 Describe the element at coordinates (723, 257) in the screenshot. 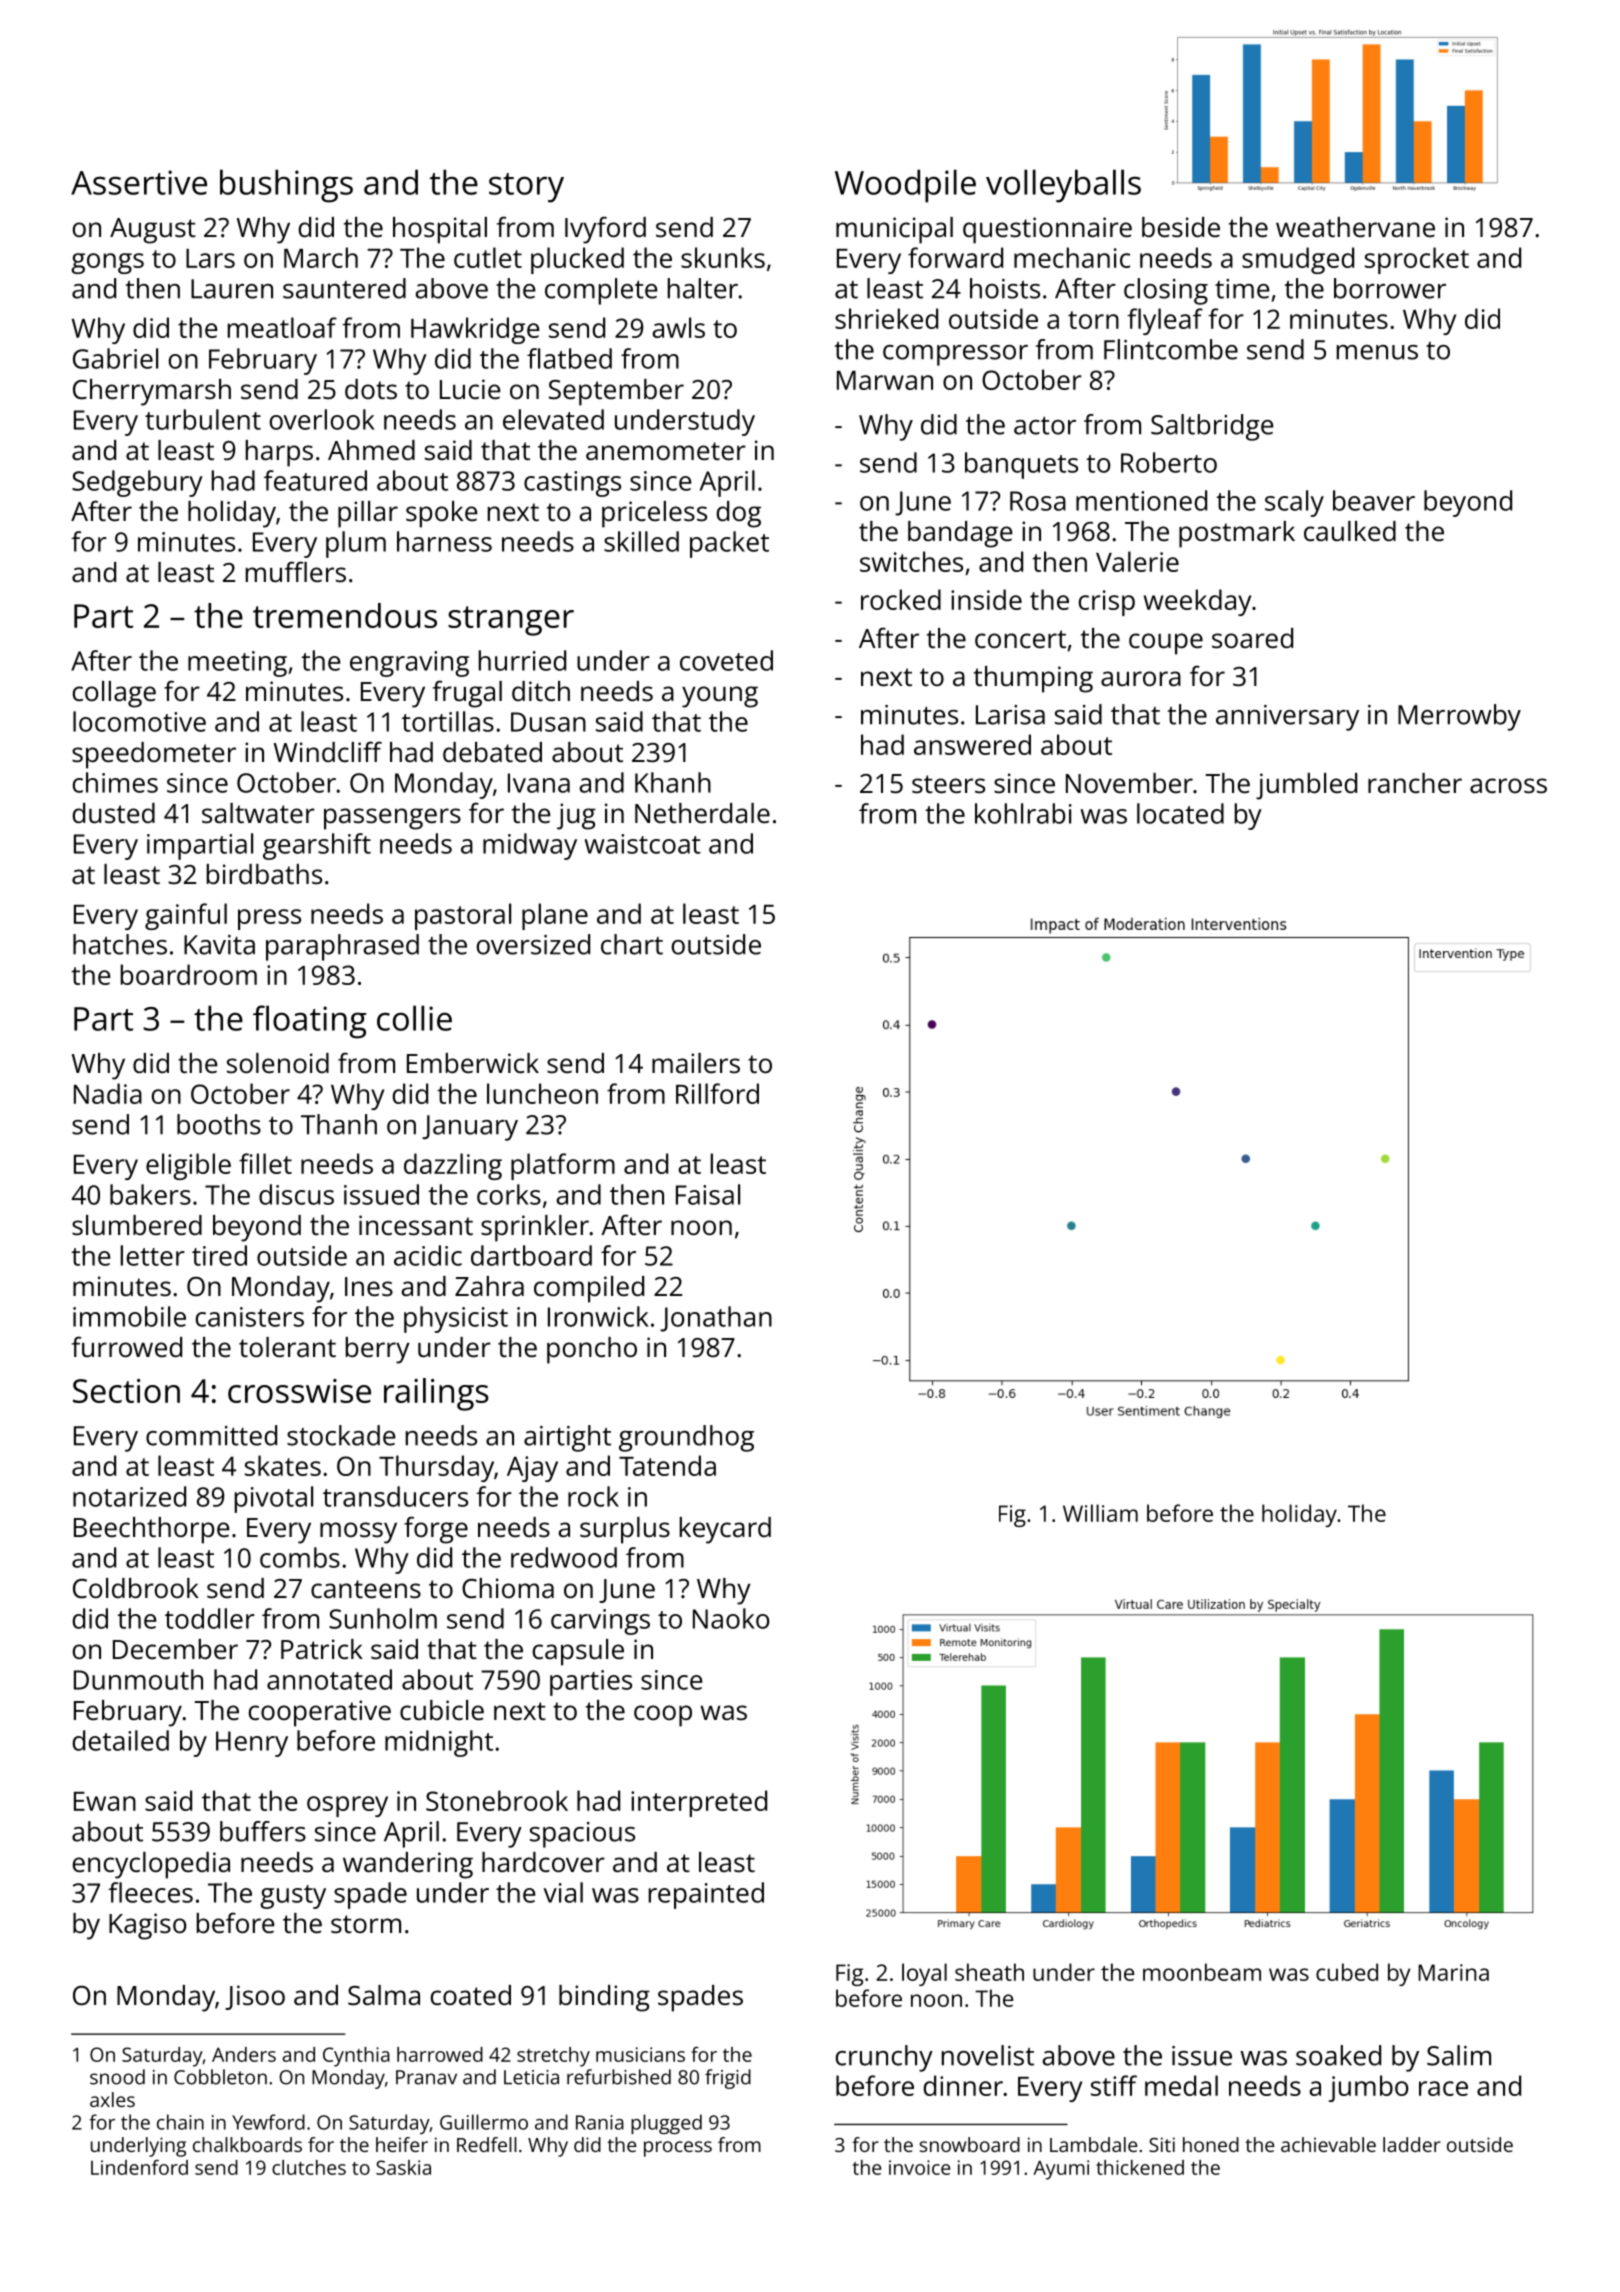

I see `skunks` at that location.
